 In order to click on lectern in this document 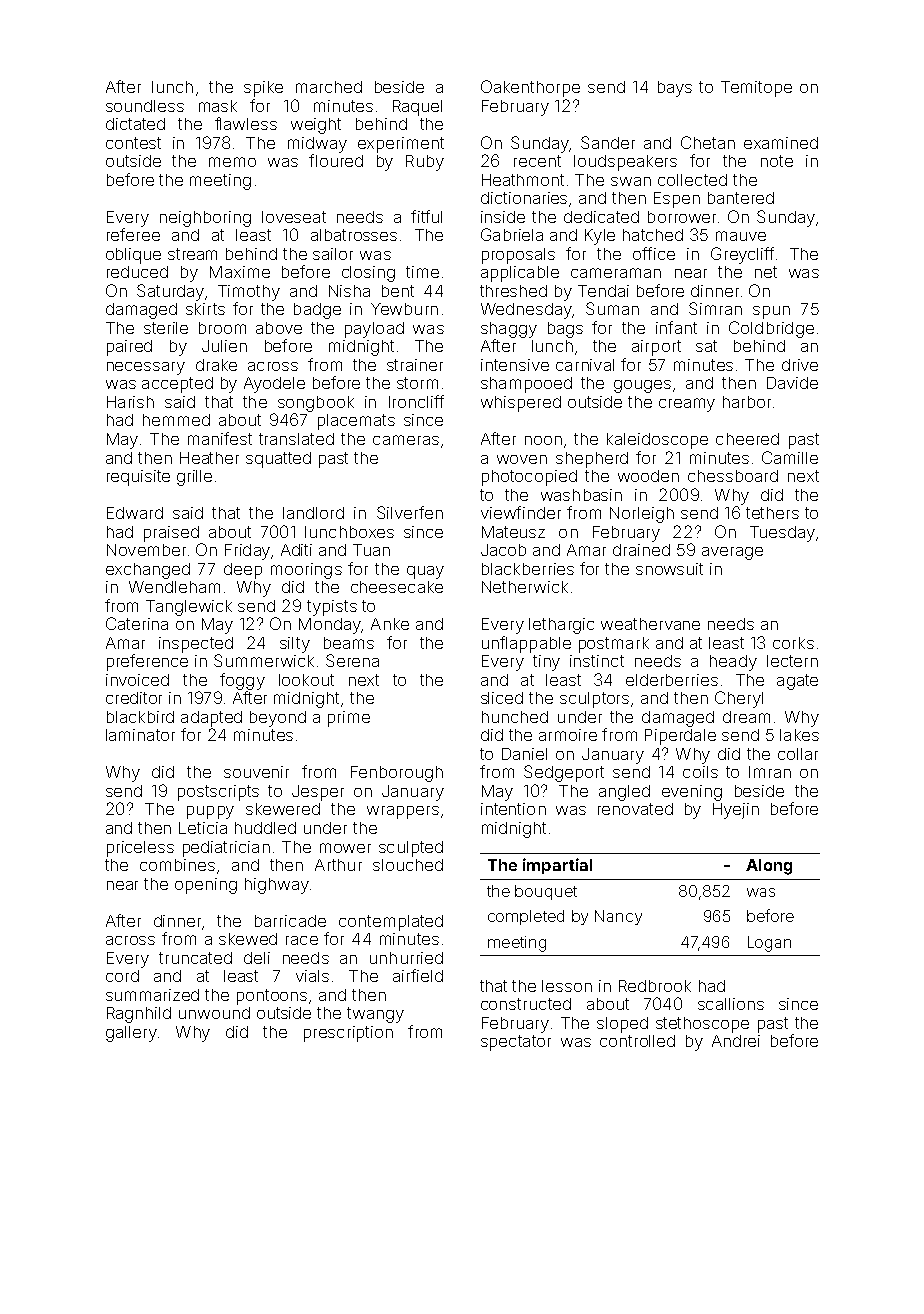, I will do `click(792, 661)`.
